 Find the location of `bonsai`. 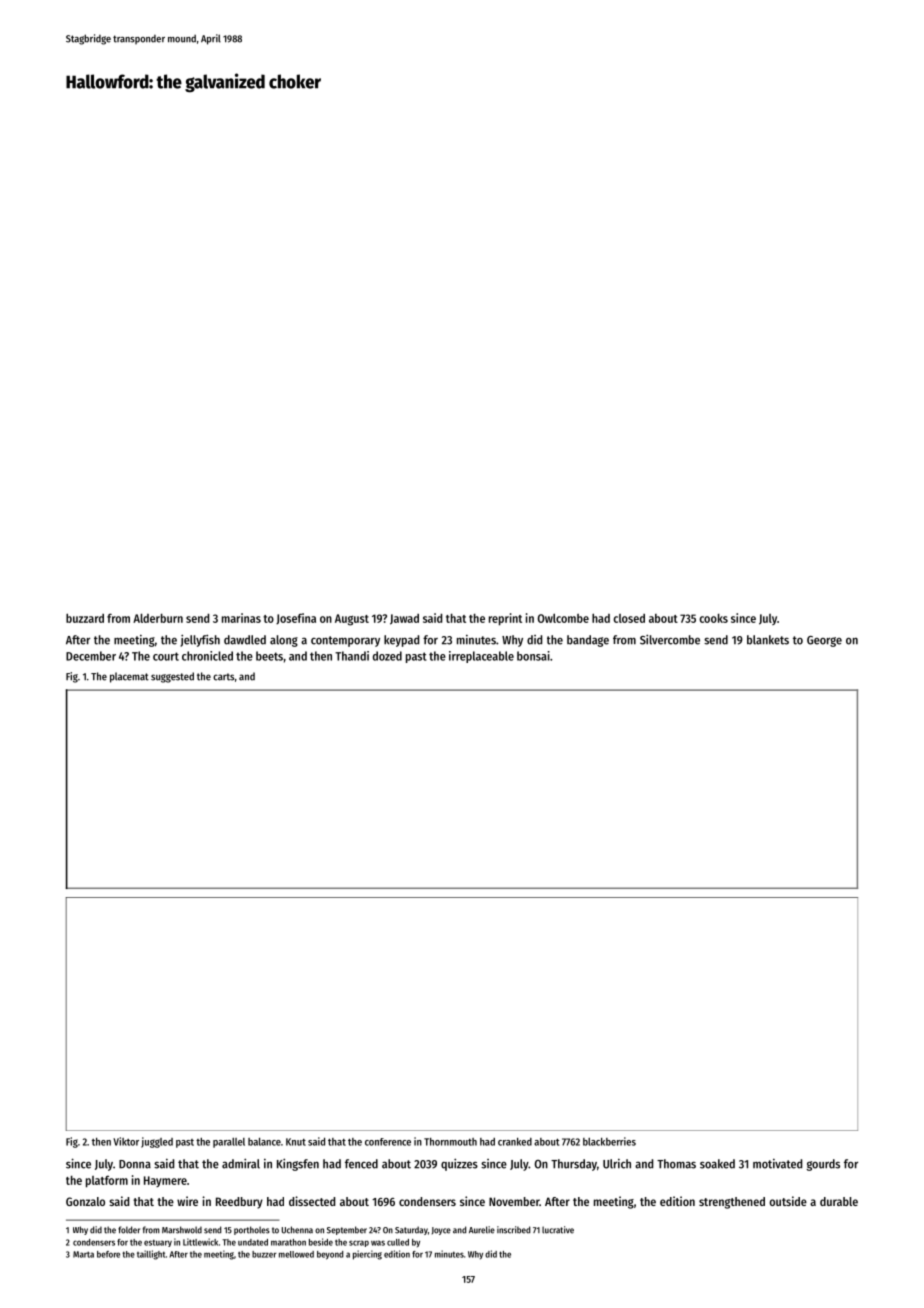

bonsai is located at coordinates (533, 656).
